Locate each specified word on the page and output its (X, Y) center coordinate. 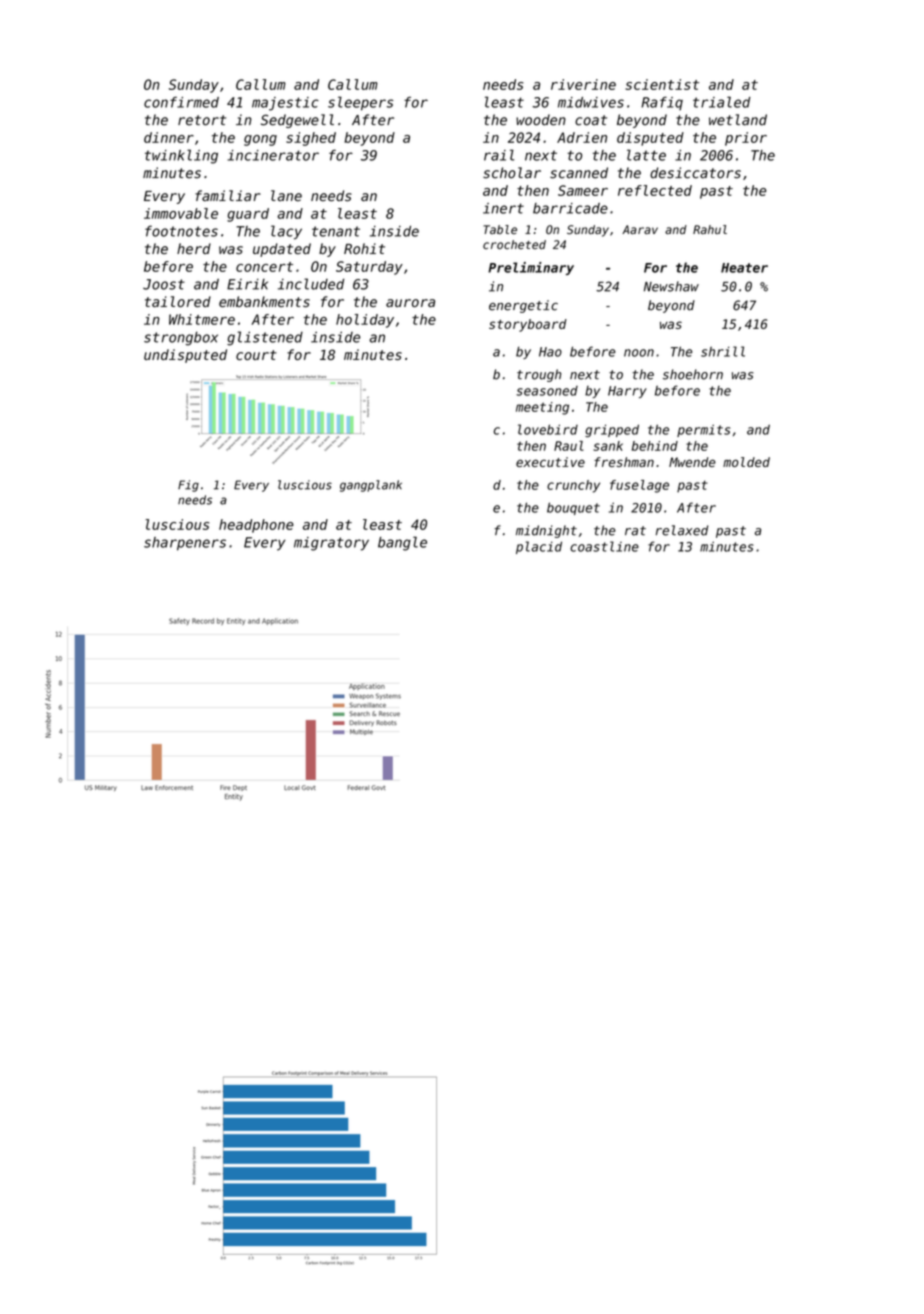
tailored (178, 301)
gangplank (371, 486)
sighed (311, 139)
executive (550, 462)
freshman (624, 462)
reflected (655, 190)
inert (503, 208)
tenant (336, 231)
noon (639, 353)
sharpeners (185, 544)
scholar (512, 173)
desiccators (695, 173)
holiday (365, 321)
